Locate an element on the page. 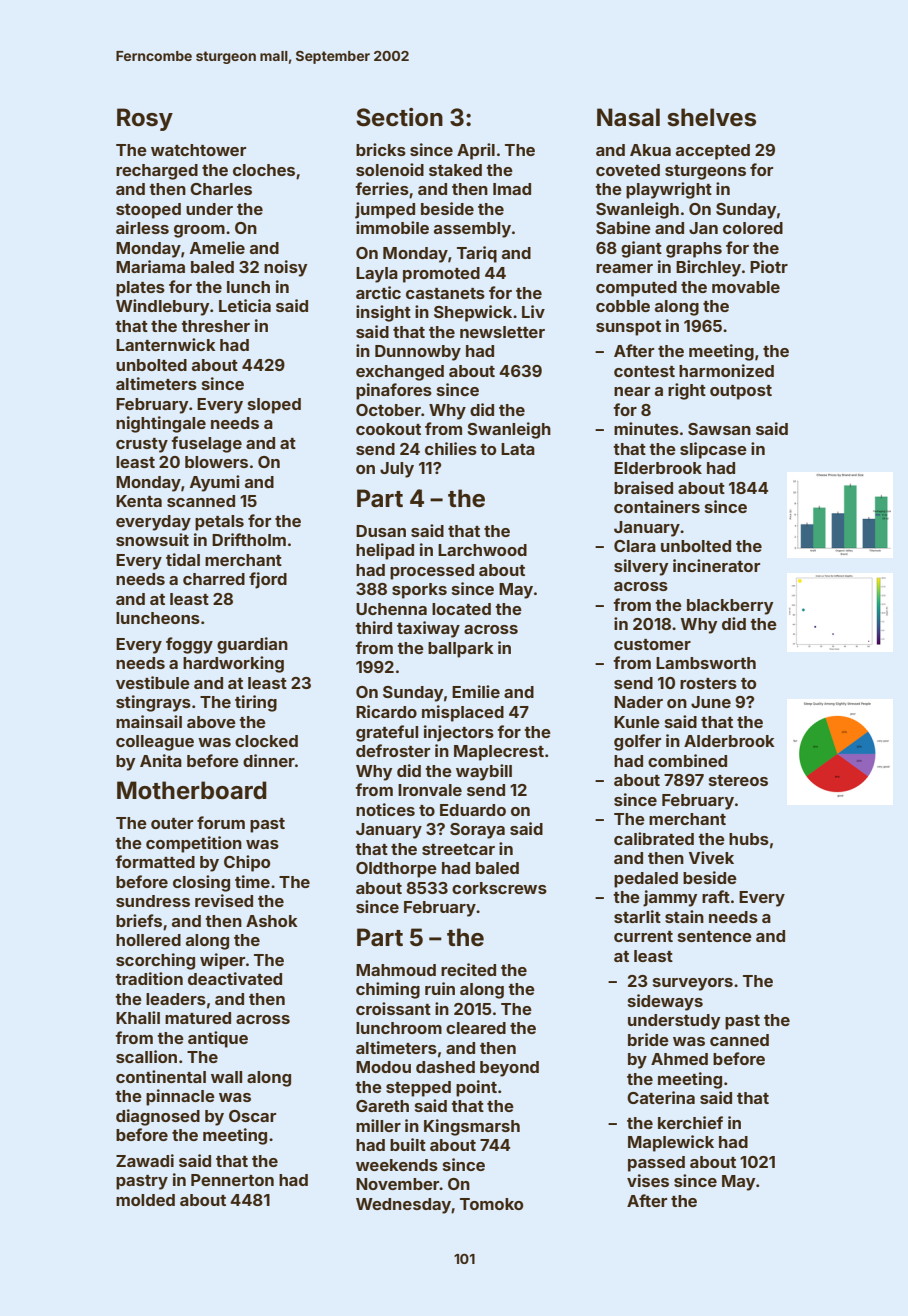  Pennerton is located at coordinates (232, 1180).
